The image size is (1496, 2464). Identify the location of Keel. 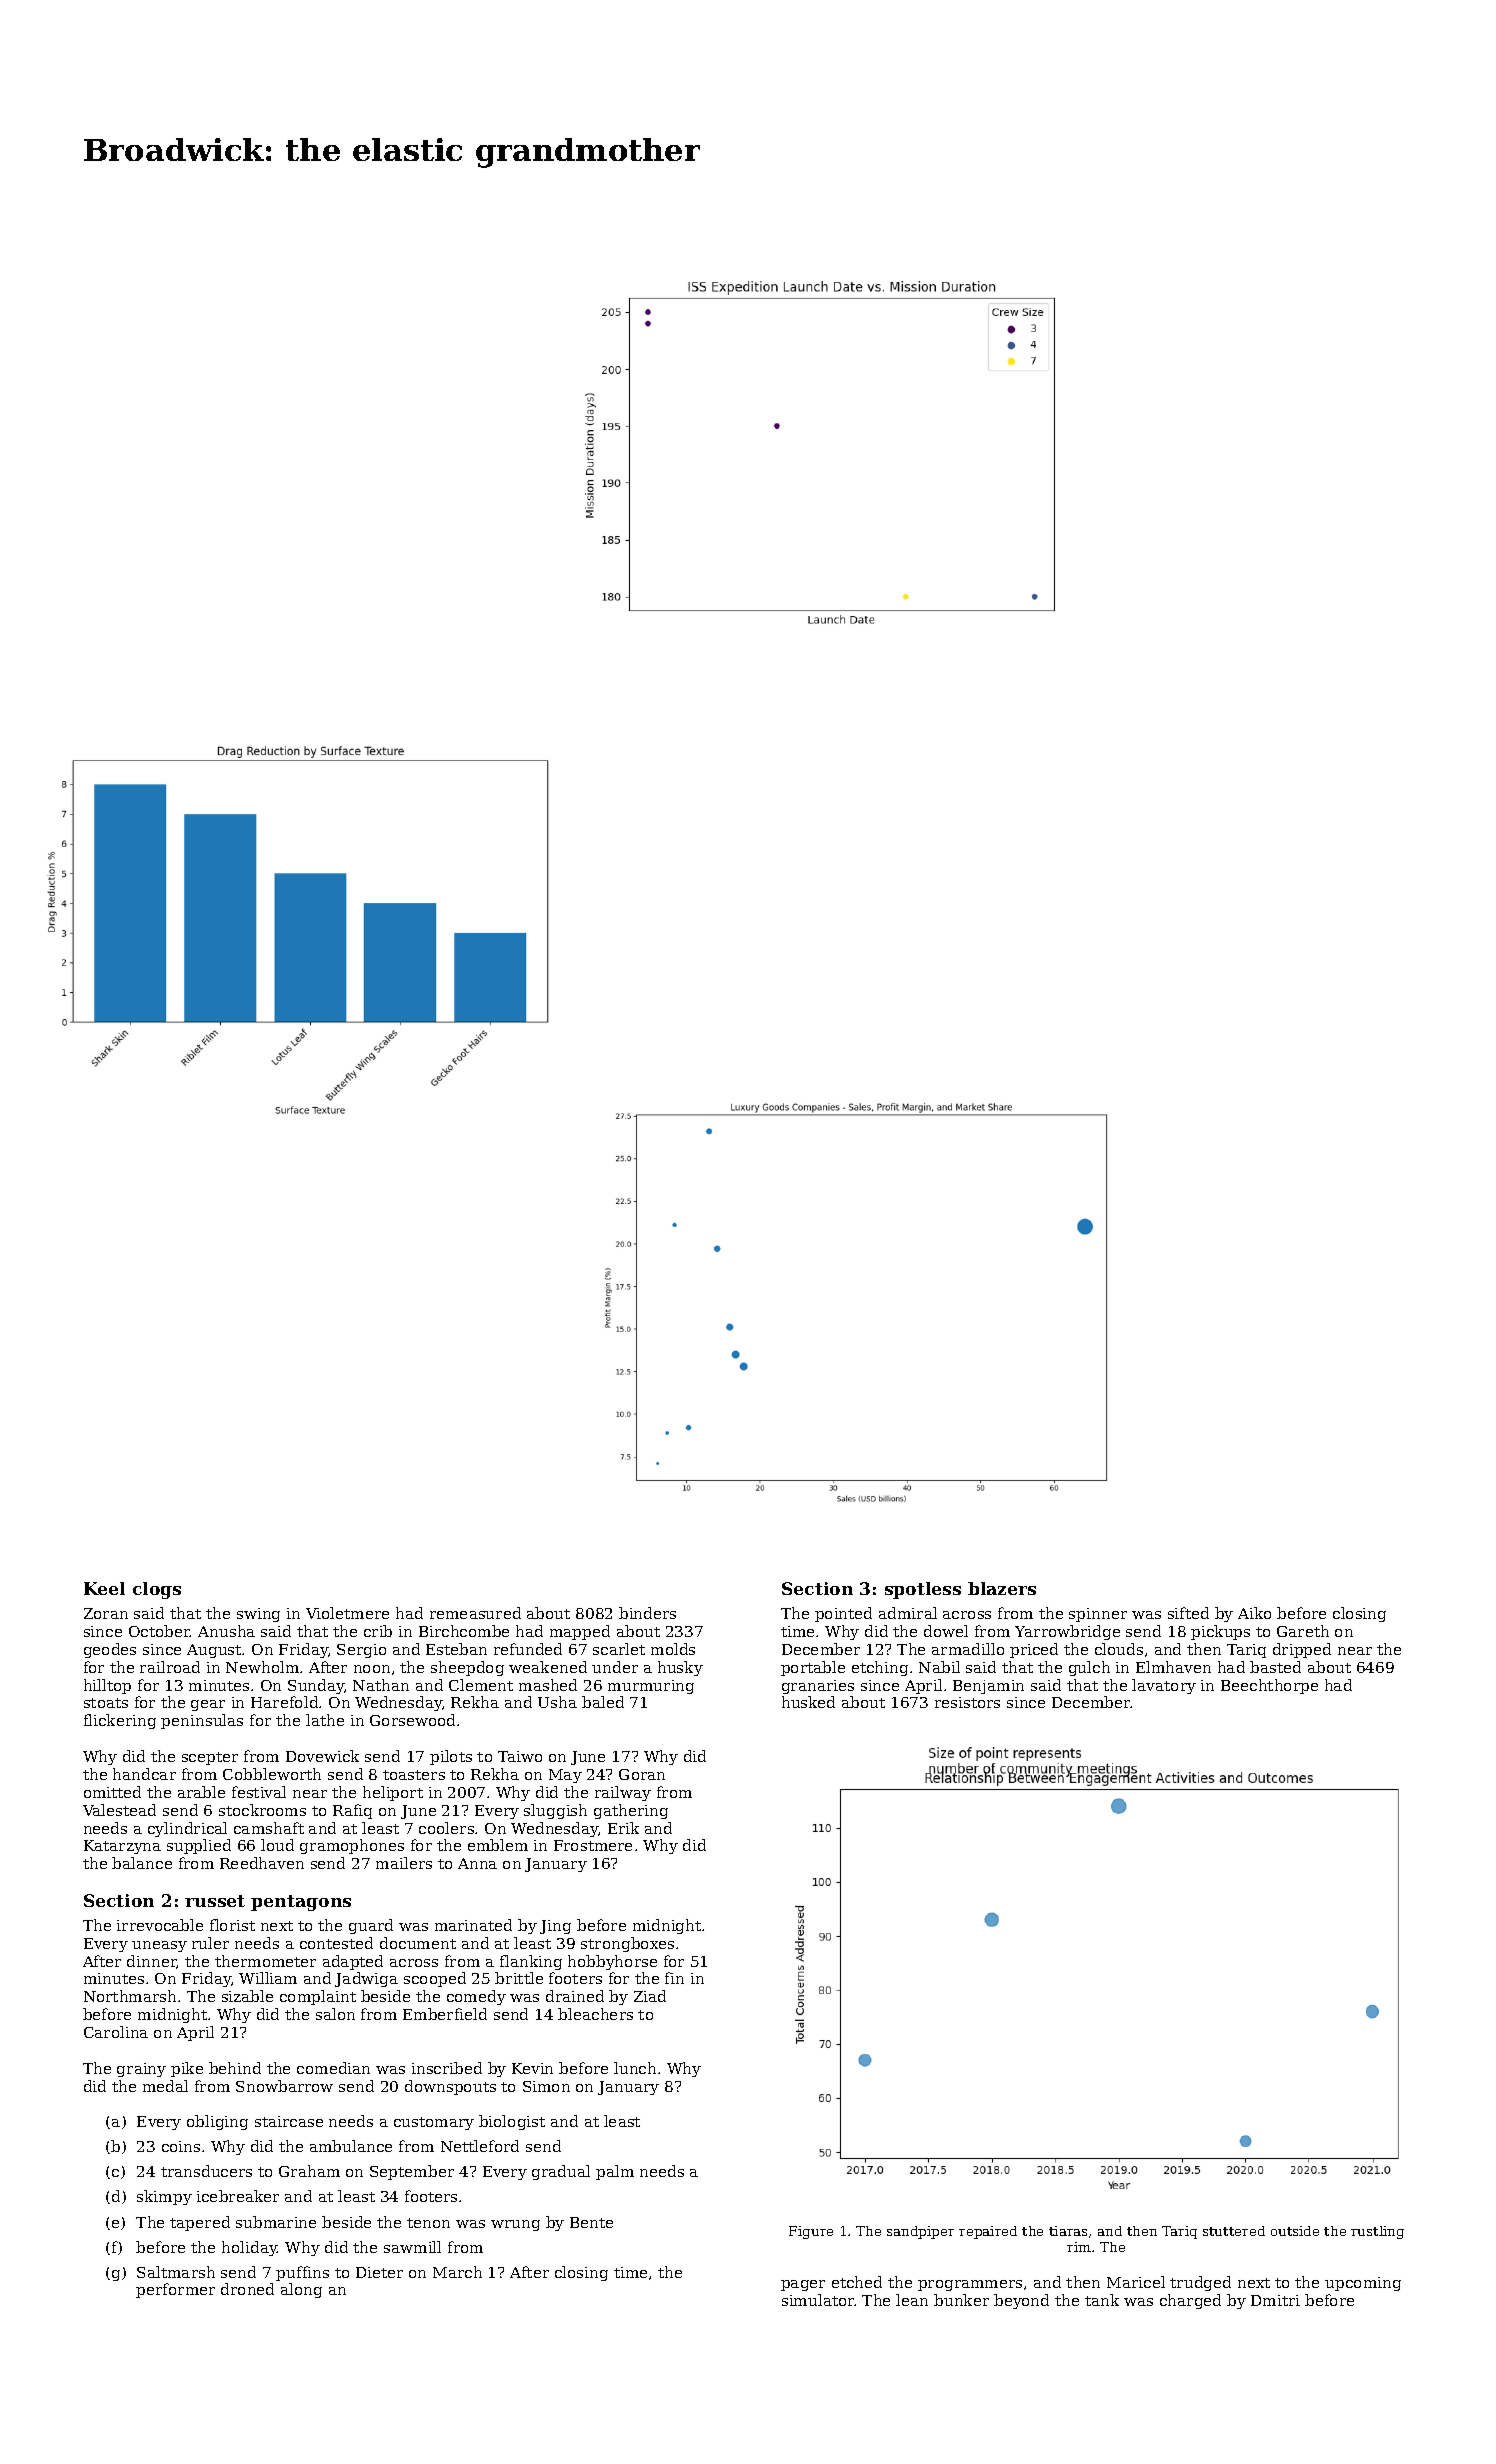
(104, 1588).
